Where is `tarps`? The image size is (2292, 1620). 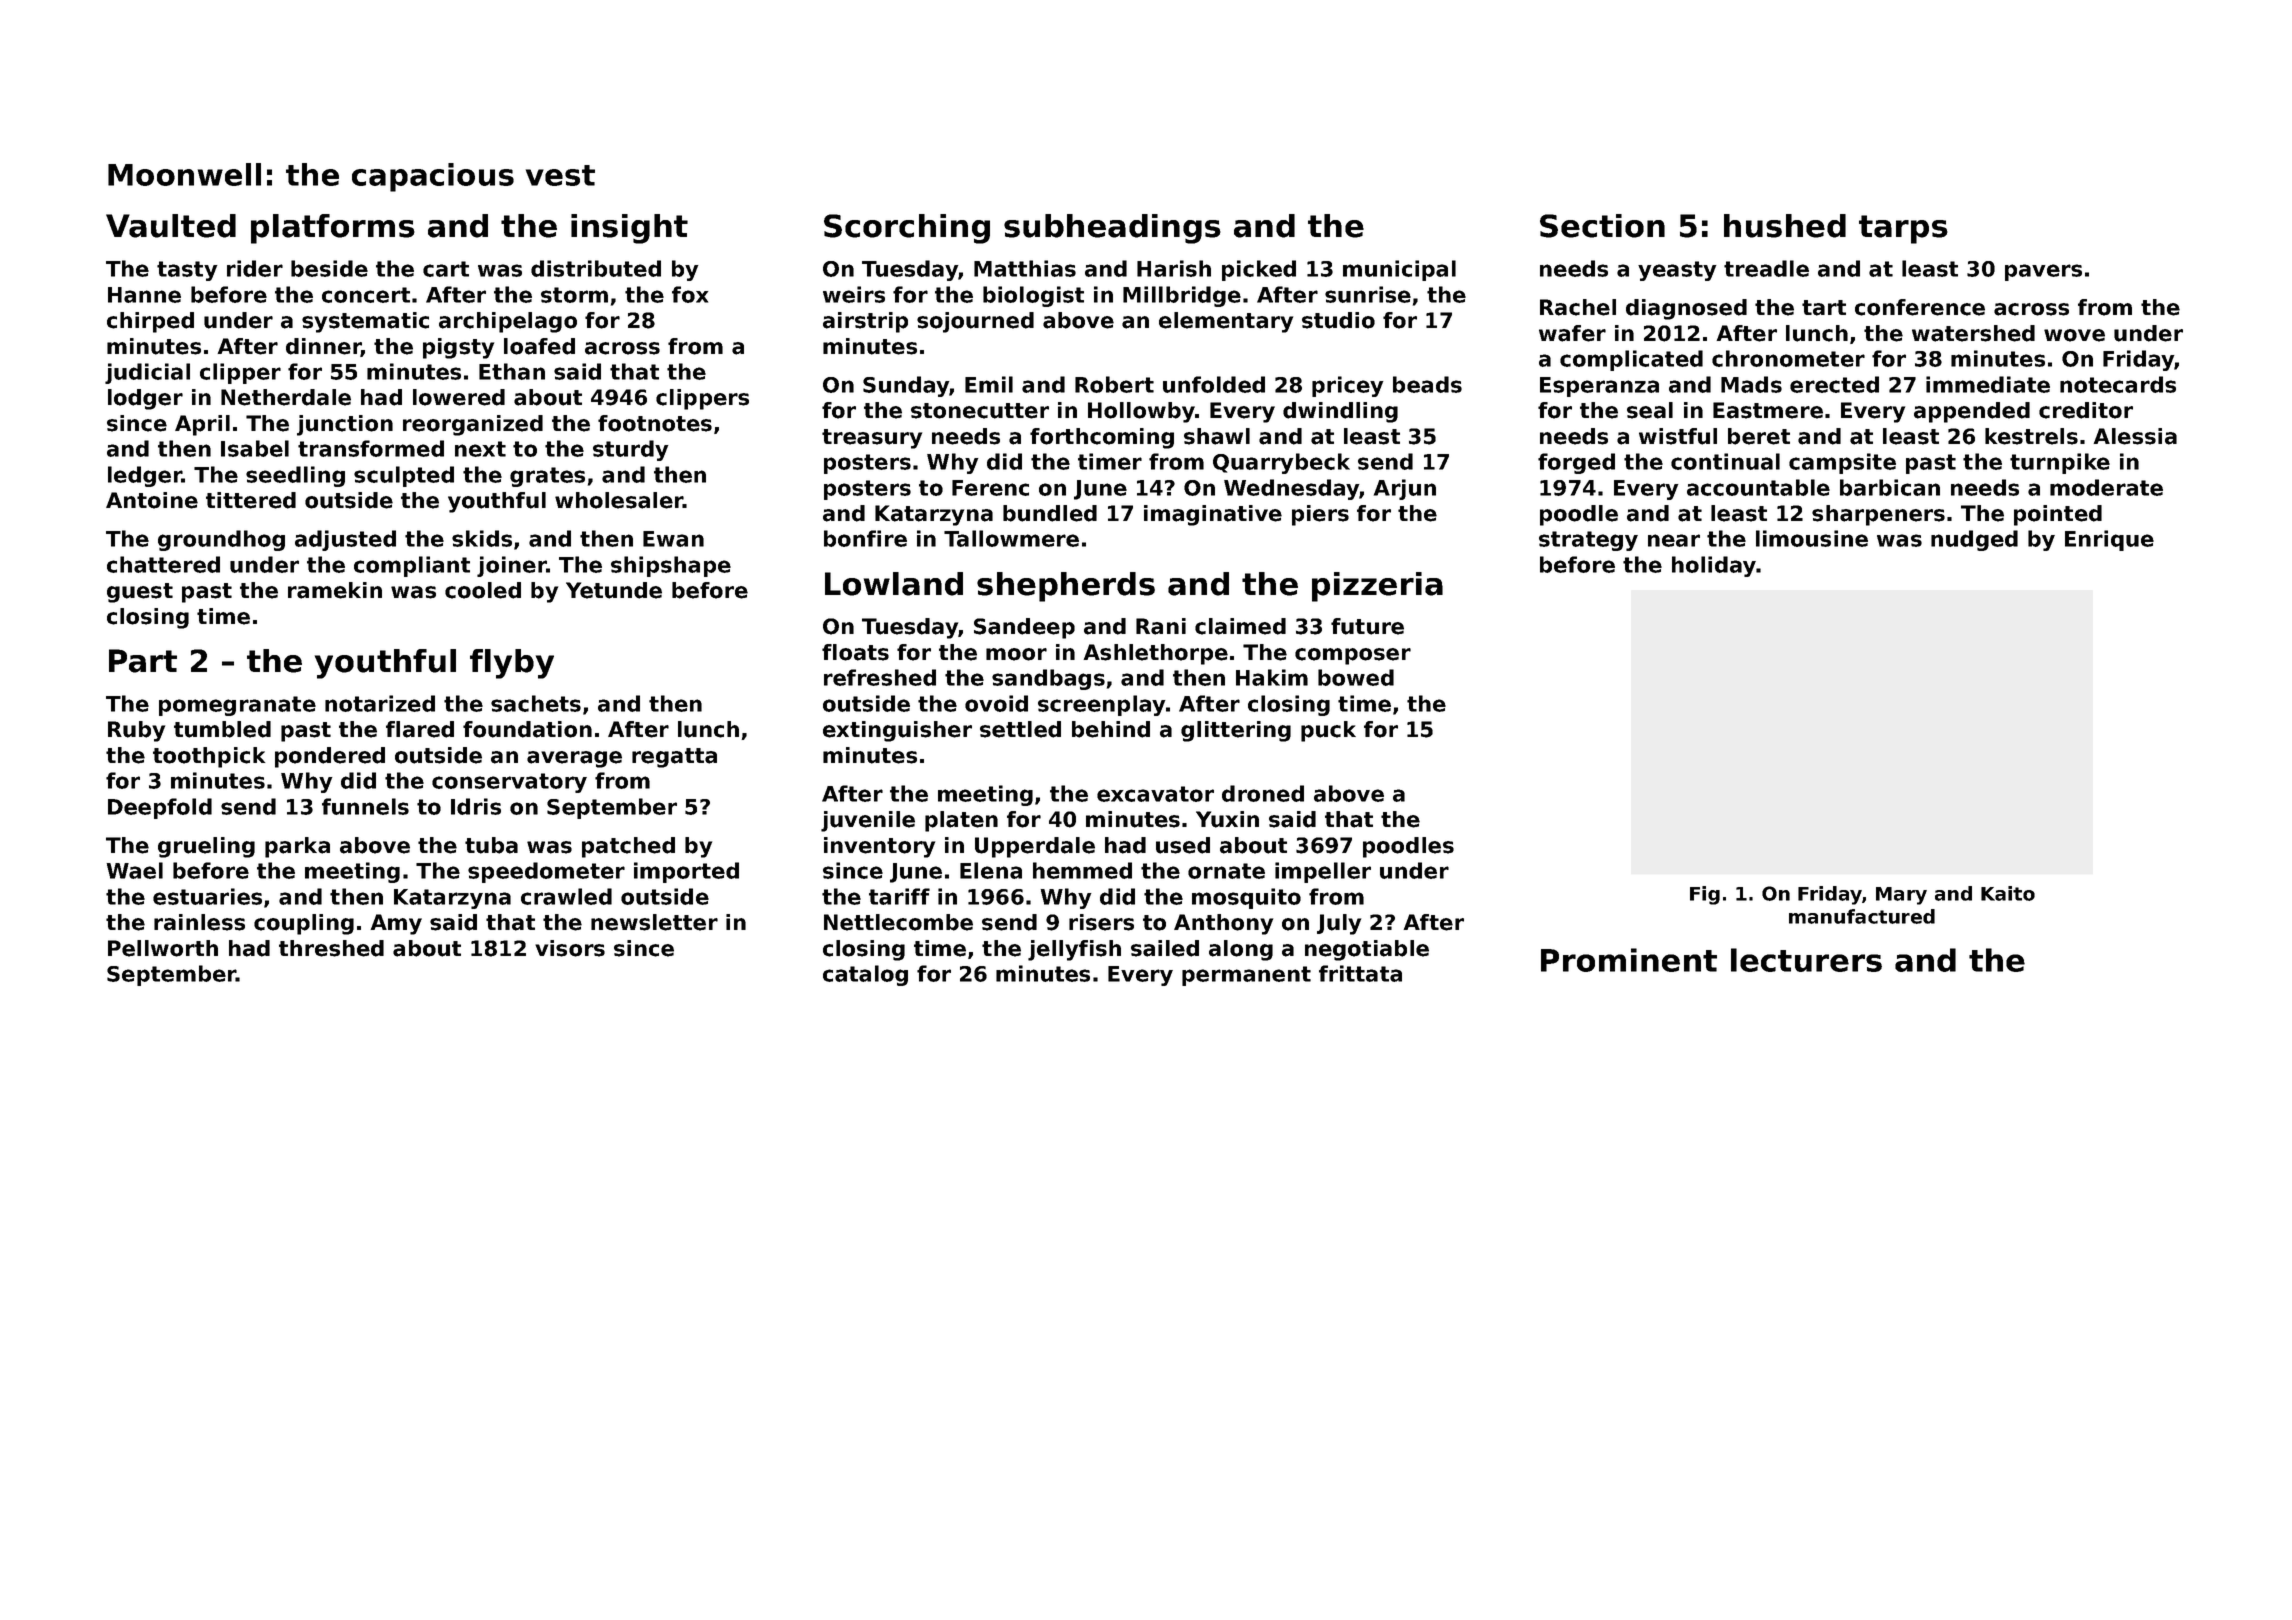
tarps is located at coordinates (1903, 229).
